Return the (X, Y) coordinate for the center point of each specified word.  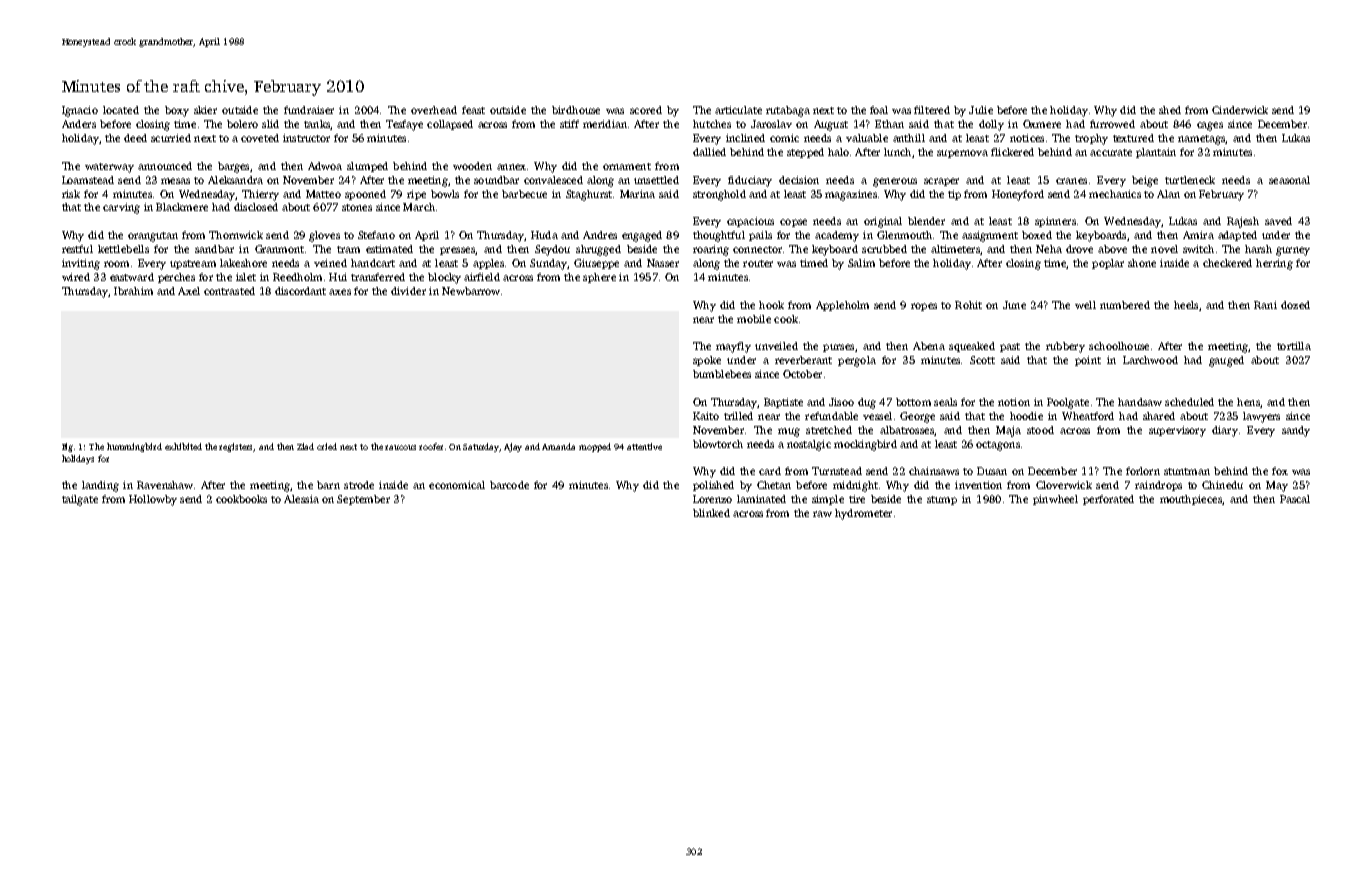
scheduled (1189, 402)
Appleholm (842, 306)
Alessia (301, 499)
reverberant (803, 360)
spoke (707, 361)
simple (828, 500)
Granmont (279, 249)
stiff (569, 124)
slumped (367, 167)
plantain (1156, 153)
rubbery (1065, 347)
